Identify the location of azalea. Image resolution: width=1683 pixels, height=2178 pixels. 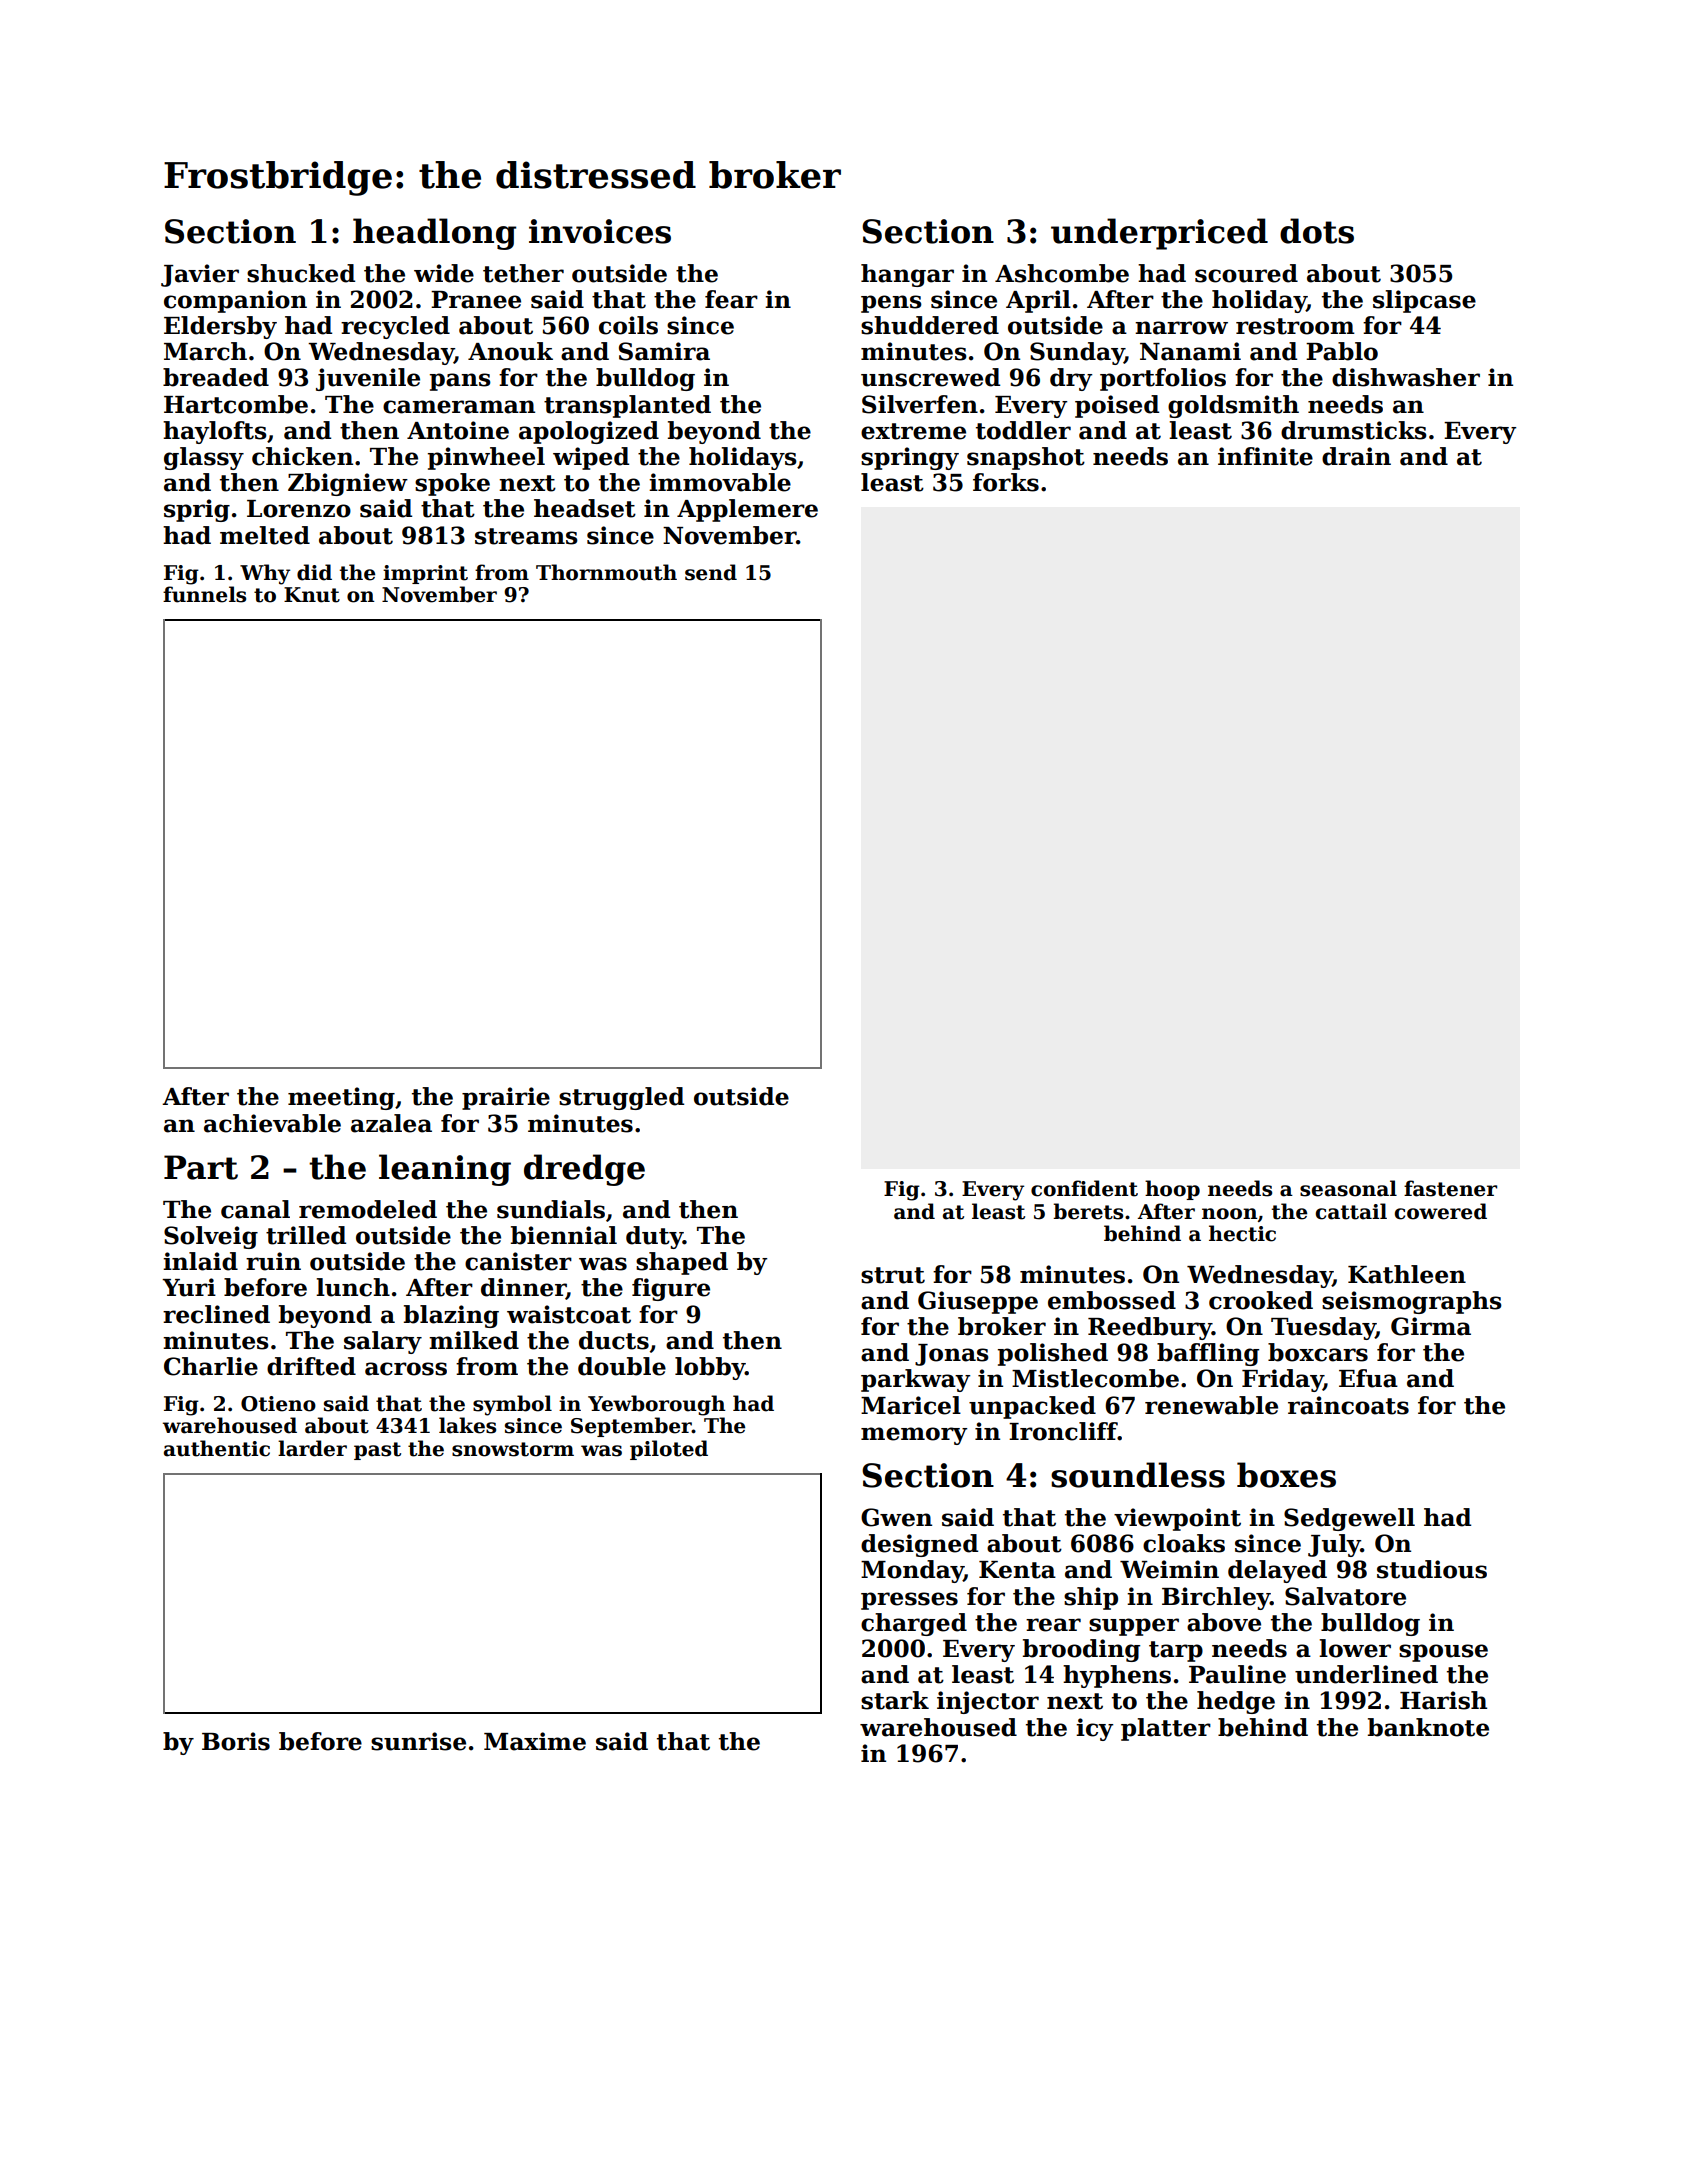
(391, 1123).
